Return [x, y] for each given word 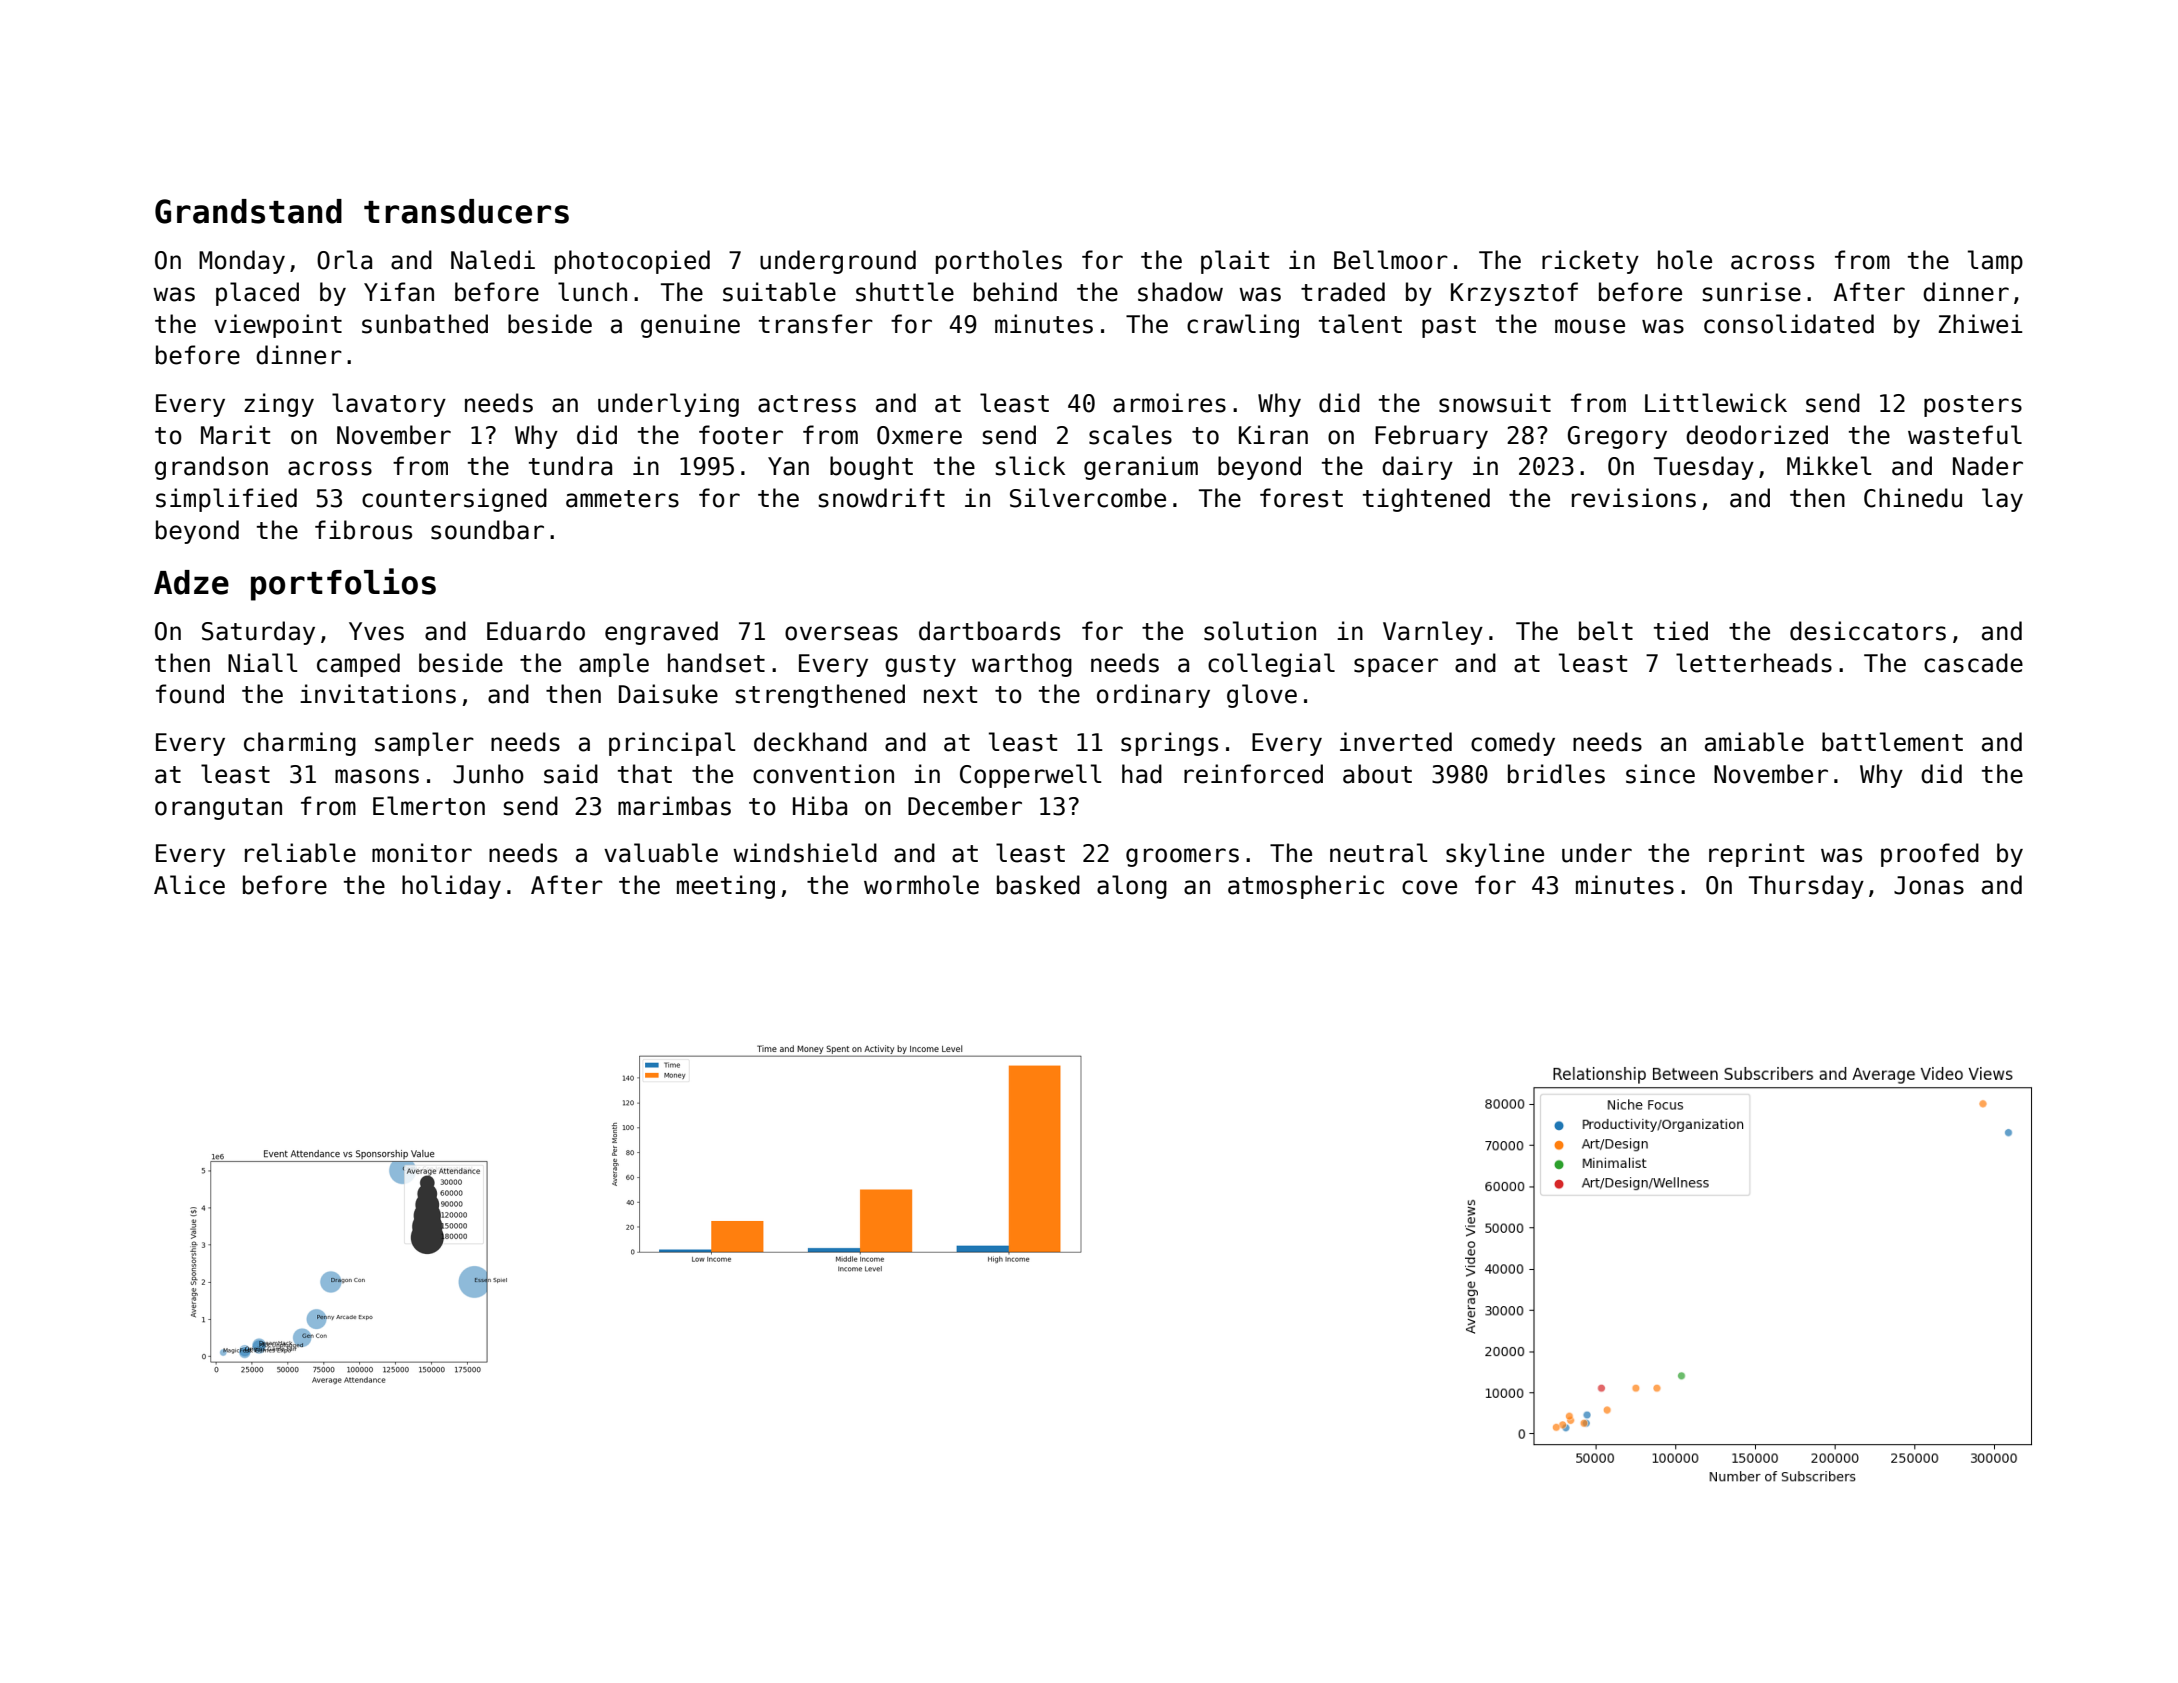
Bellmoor [1391, 260]
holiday [451, 887]
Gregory [1617, 437]
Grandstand [248, 211]
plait [1235, 262]
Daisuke [668, 694]
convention [823, 774]
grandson [211, 468]
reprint [1756, 855]
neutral [1379, 853]
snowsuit [1495, 403]
